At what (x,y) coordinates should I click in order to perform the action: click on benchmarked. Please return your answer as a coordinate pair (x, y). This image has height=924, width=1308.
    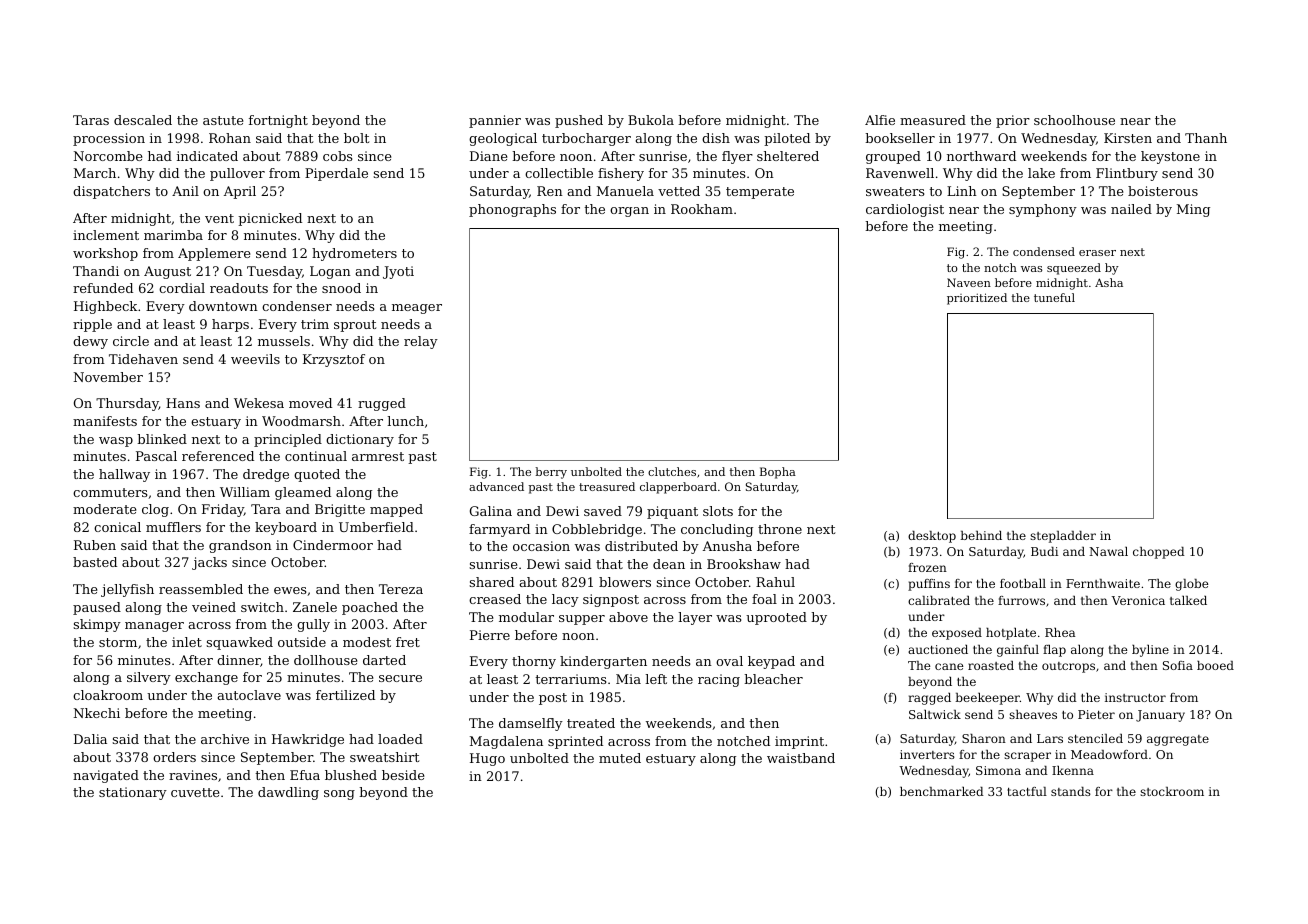
    Looking at the image, I should click on (942, 791).
